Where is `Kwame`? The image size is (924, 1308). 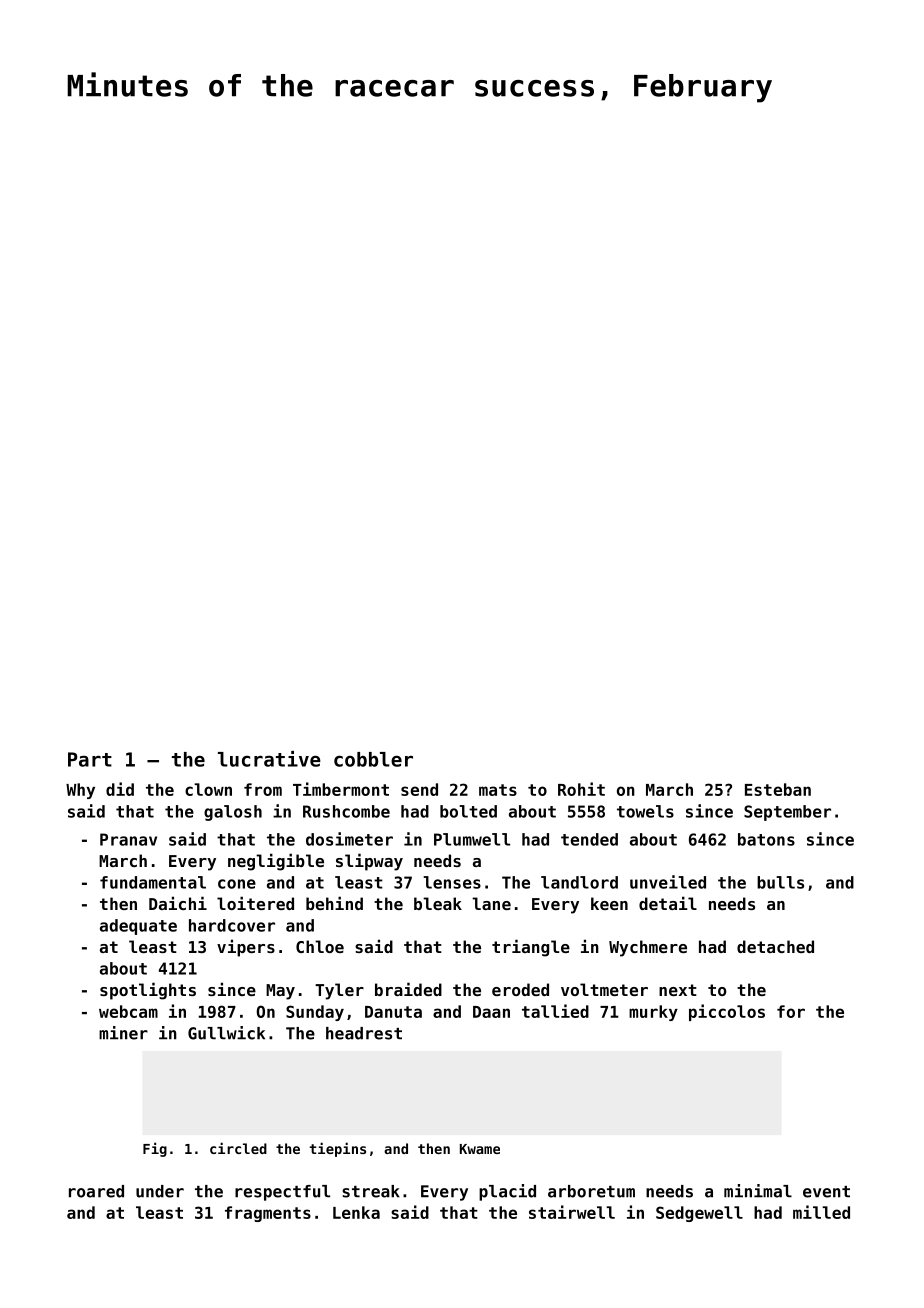
Kwame is located at coordinates (480, 1149).
